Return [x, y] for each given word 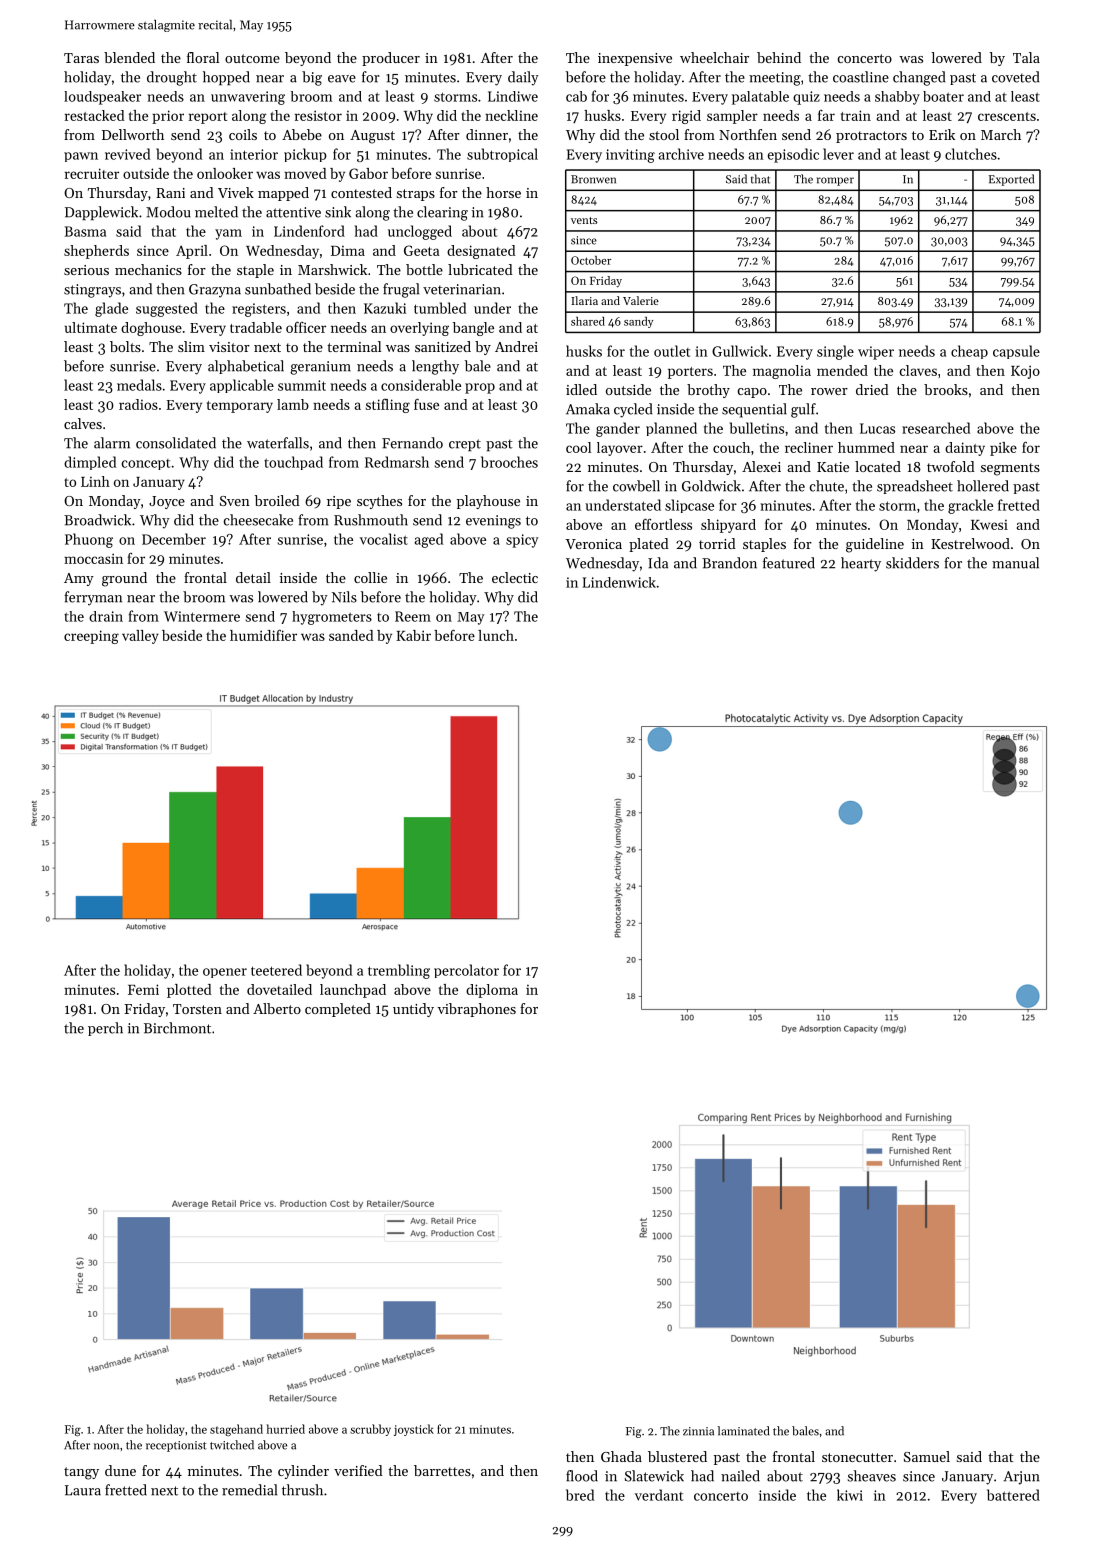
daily [523, 78]
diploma [492, 991]
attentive [293, 212]
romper [835, 181]
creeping [91, 637]
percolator [466, 971]
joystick [414, 1430]
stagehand [236, 1430]
